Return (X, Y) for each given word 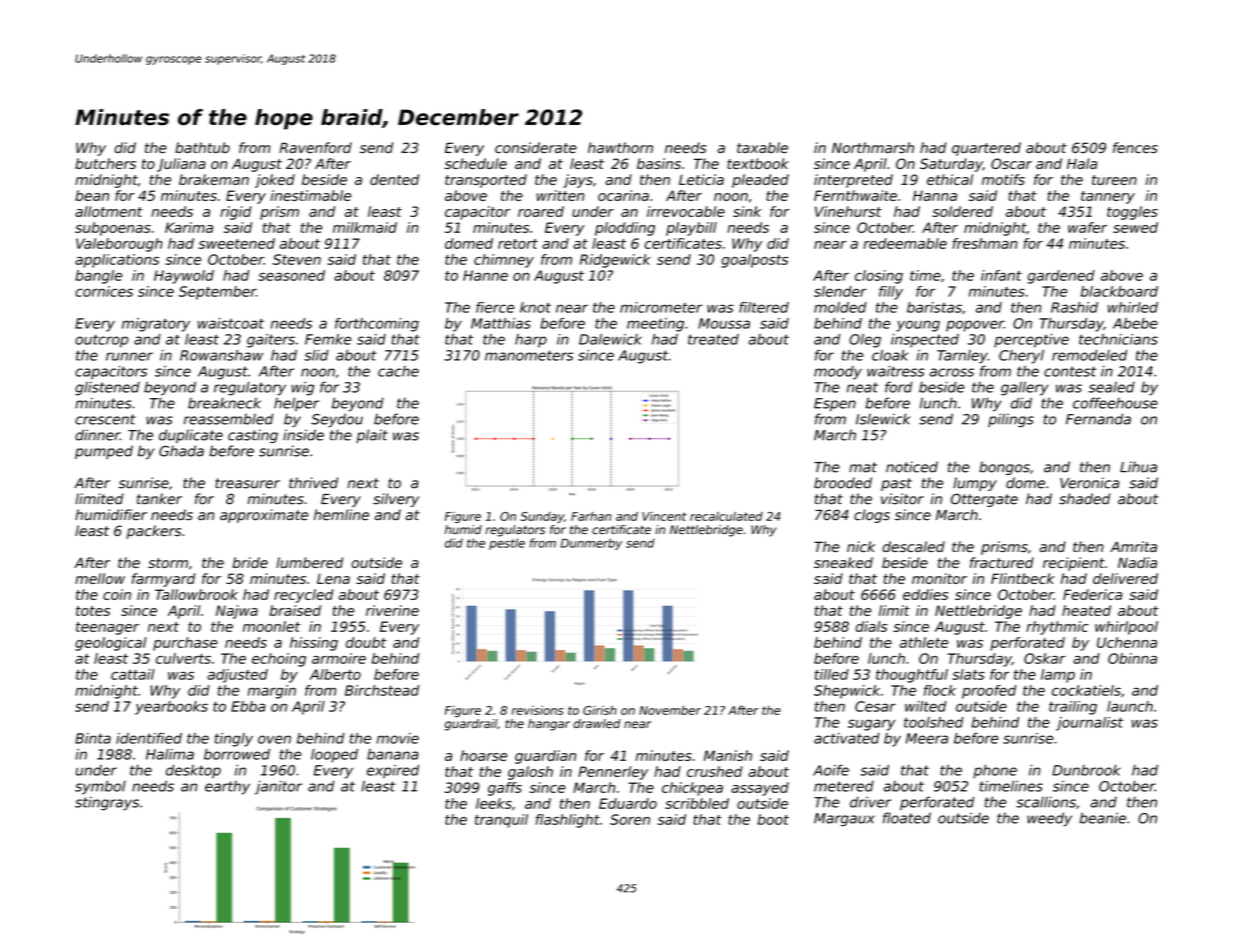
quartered (986, 149)
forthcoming (377, 325)
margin (272, 692)
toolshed (934, 722)
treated (713, 339)
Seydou (337, 420)
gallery (1025, 389)
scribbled (697, 803)
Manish (728, 755)
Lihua (1138, 467)
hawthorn (620, 147)
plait (372, 436)
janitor (278, 788)
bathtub (202, 147)
